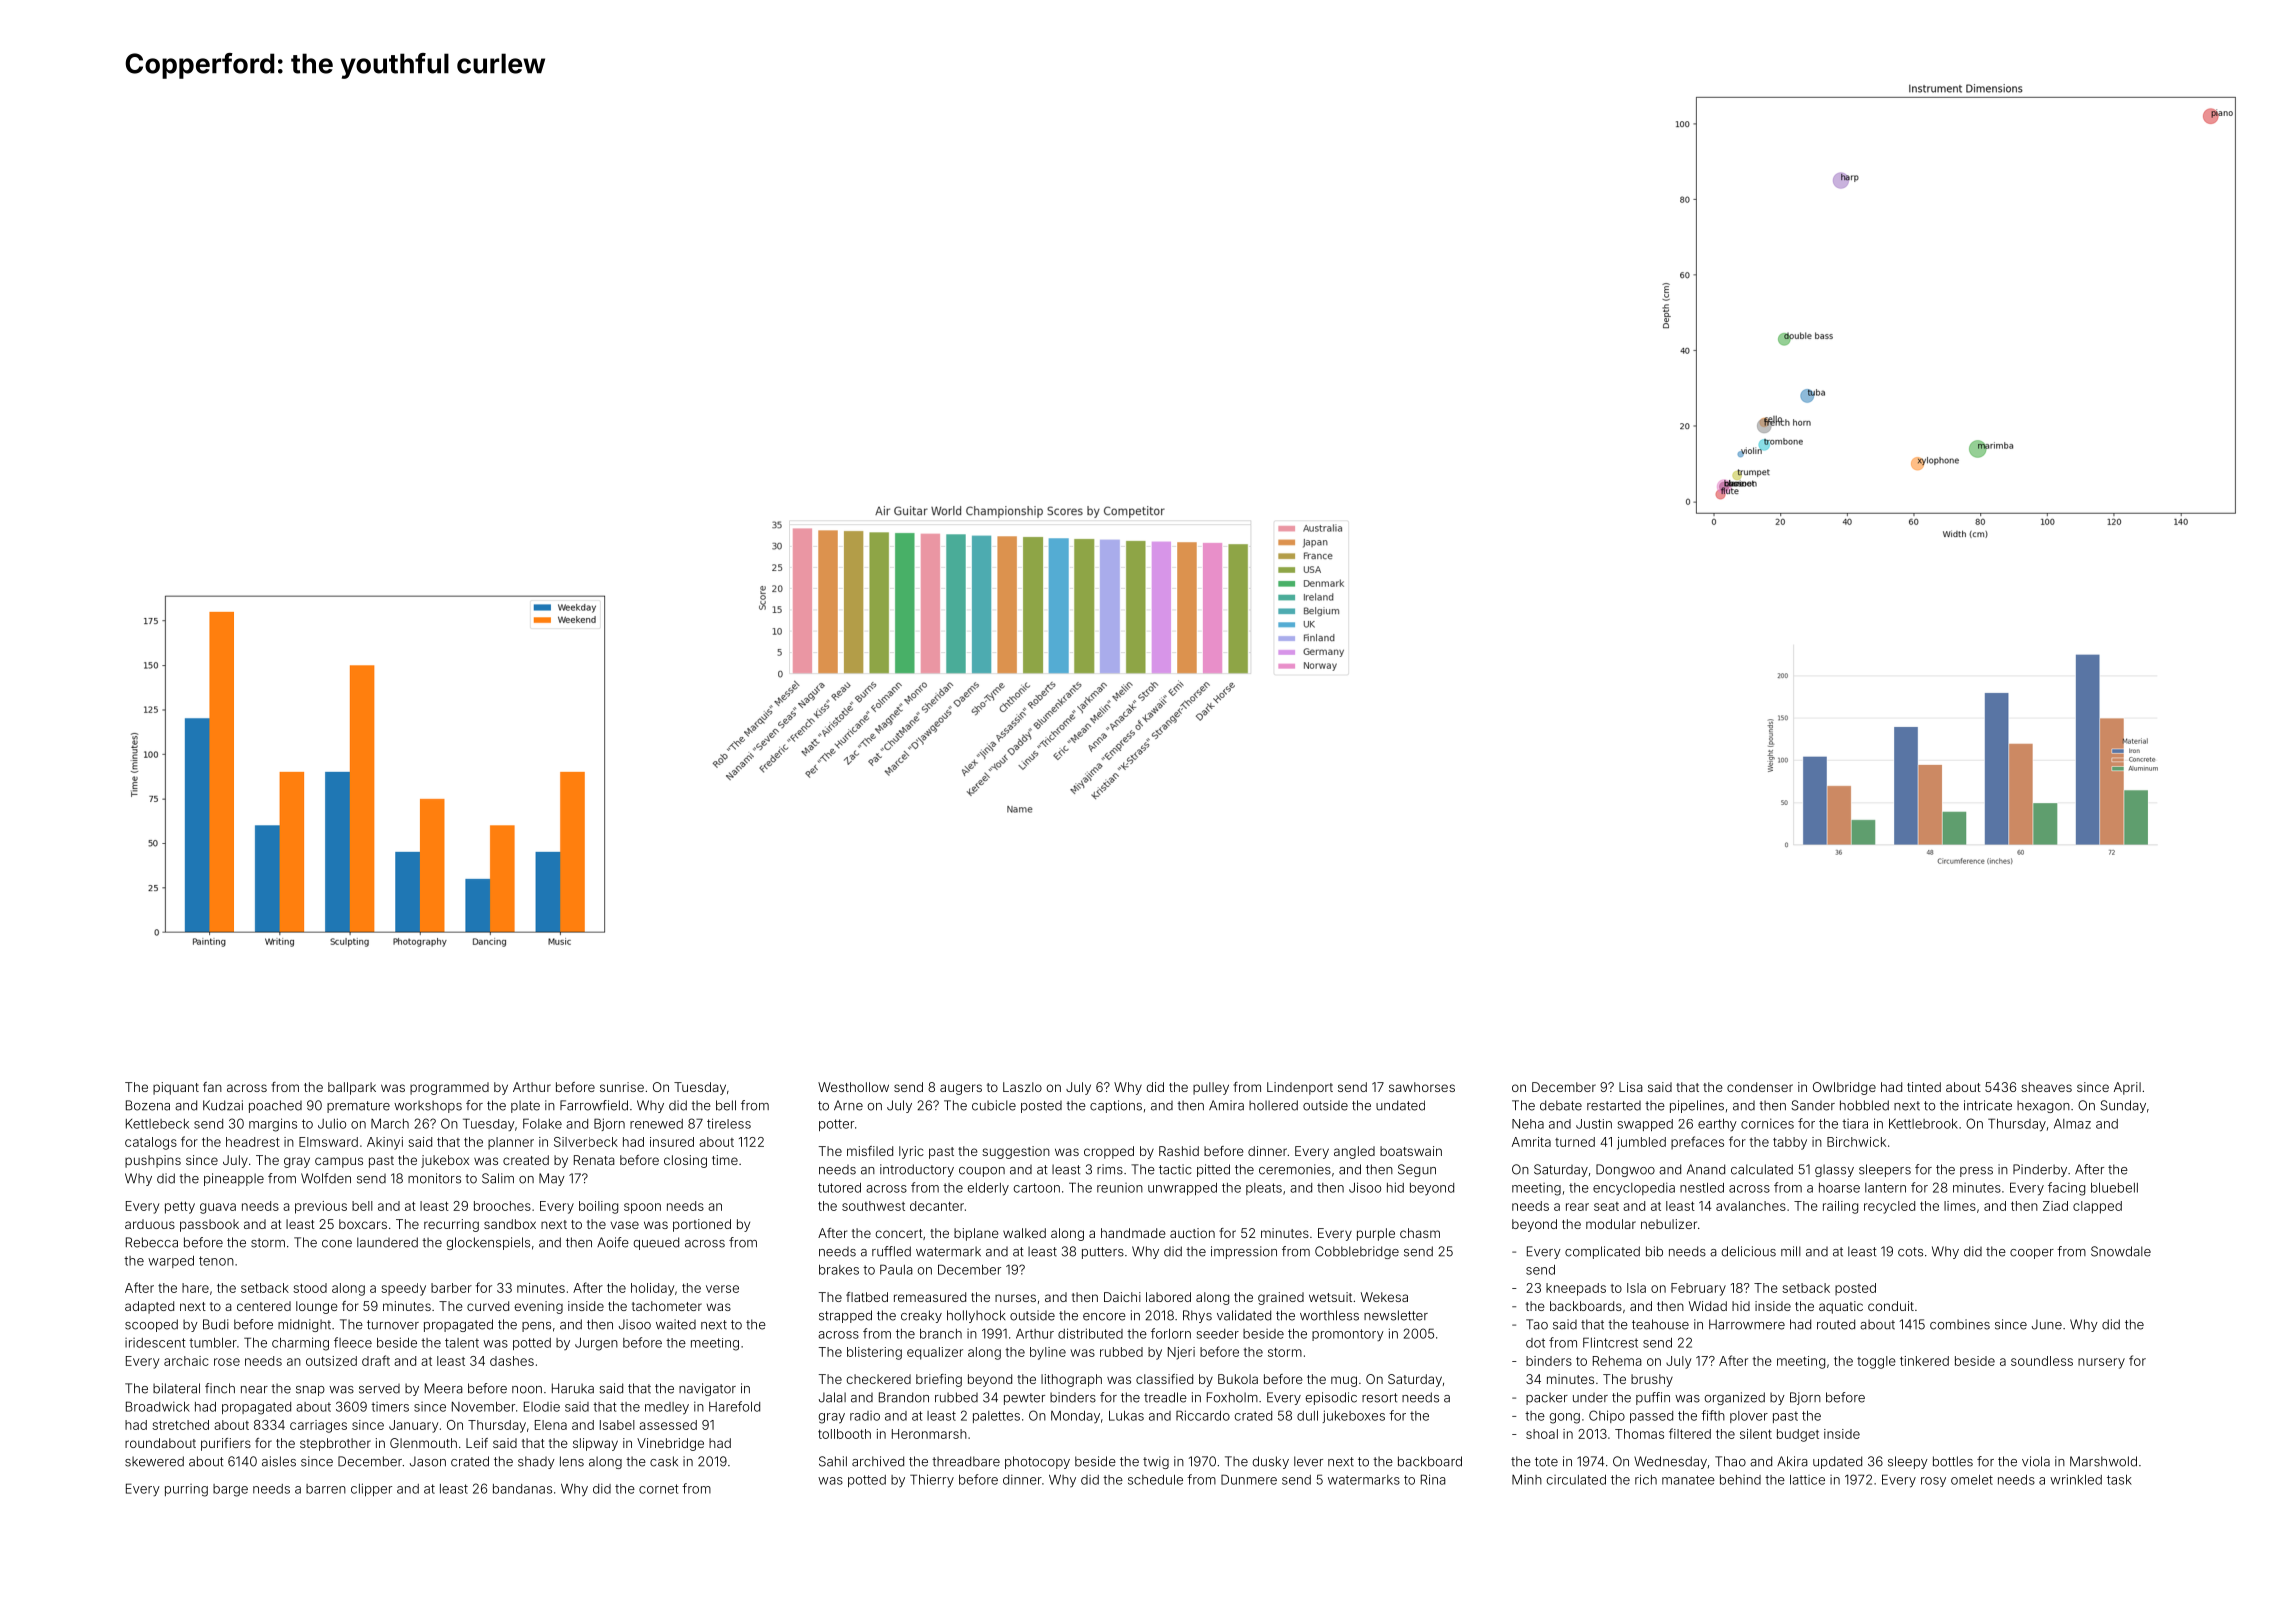 This image has height=1614, width=2282. Describe the element at coordinates (594, 1160) in the image. I see `Renata` at that location.
